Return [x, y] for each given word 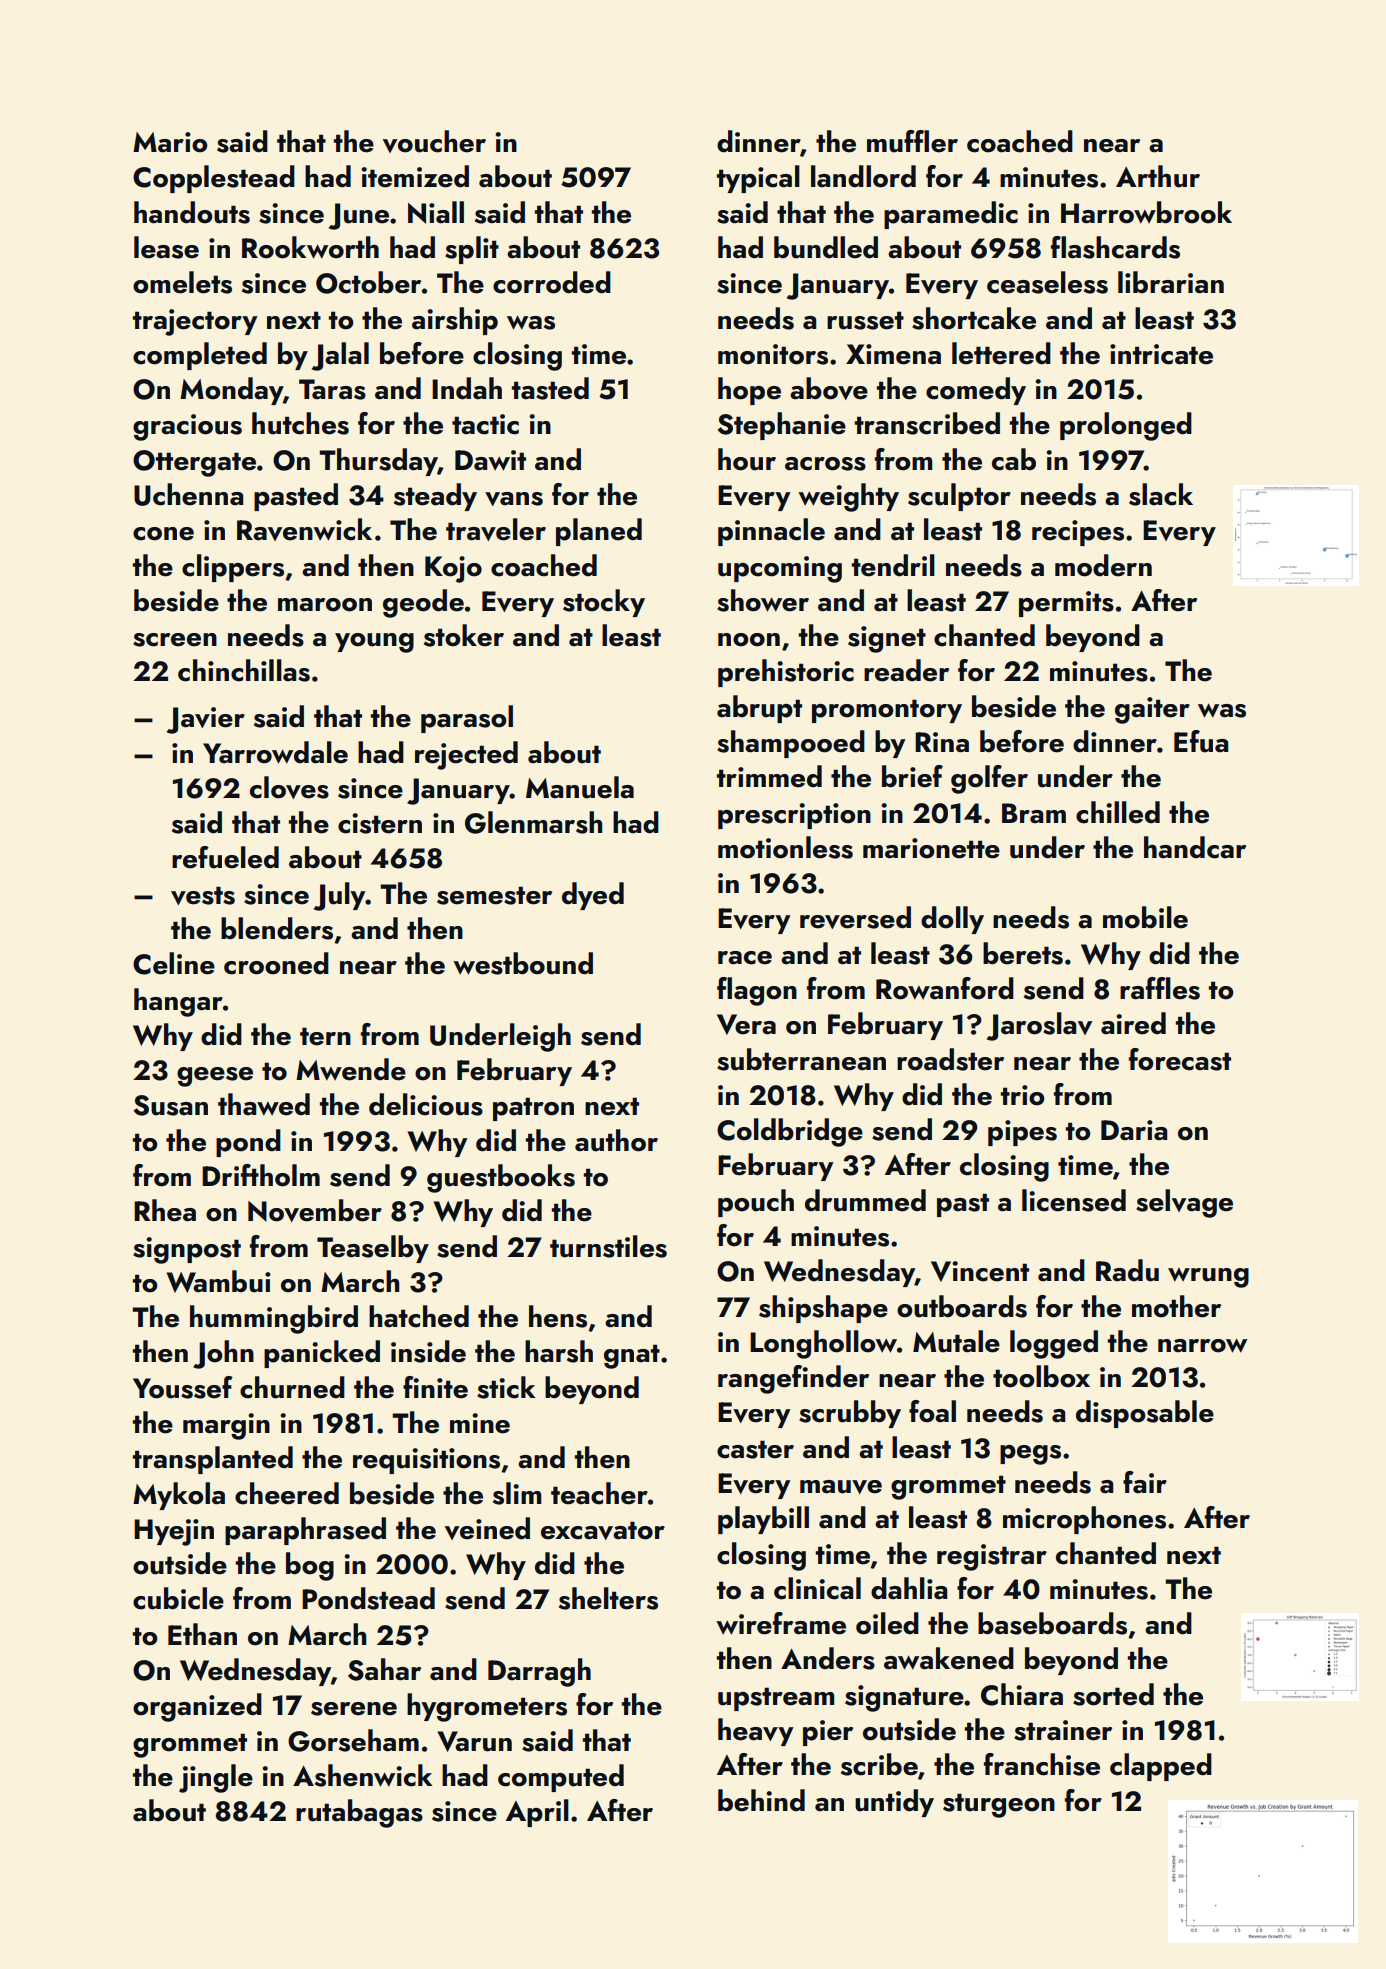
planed [599, 532]
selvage [1184, 1203]
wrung [1208, 1278]
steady [435, 497]
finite [435, 1387]
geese [215, 1077]
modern [1103, 565]
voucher [434, 141]
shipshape [823, 1309]
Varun [474, 1741]
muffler [912, 141]
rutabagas [359, 1813]
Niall [436, 212]
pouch [756, 1203]
